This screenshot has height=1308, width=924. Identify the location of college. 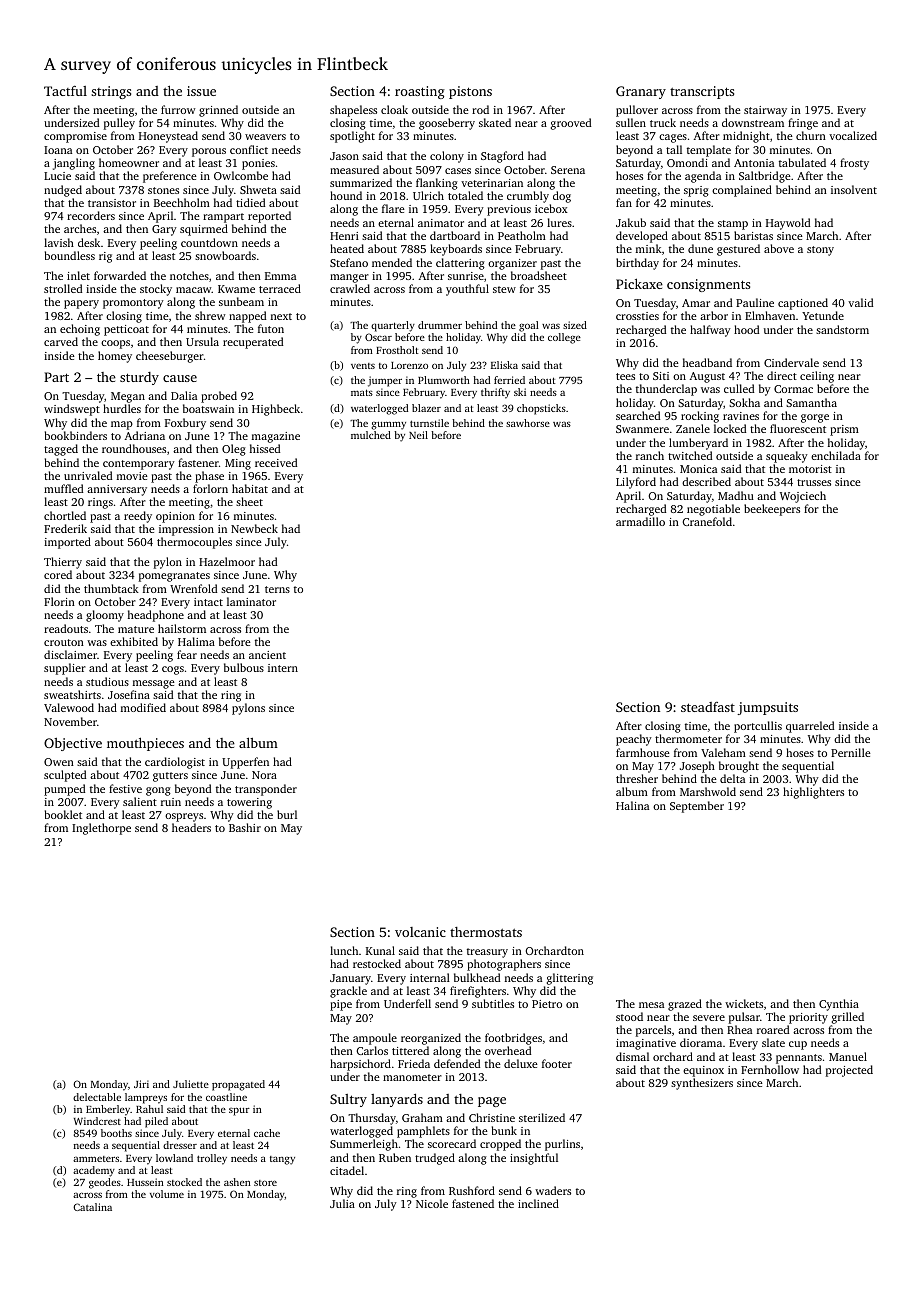
(564, 338).
